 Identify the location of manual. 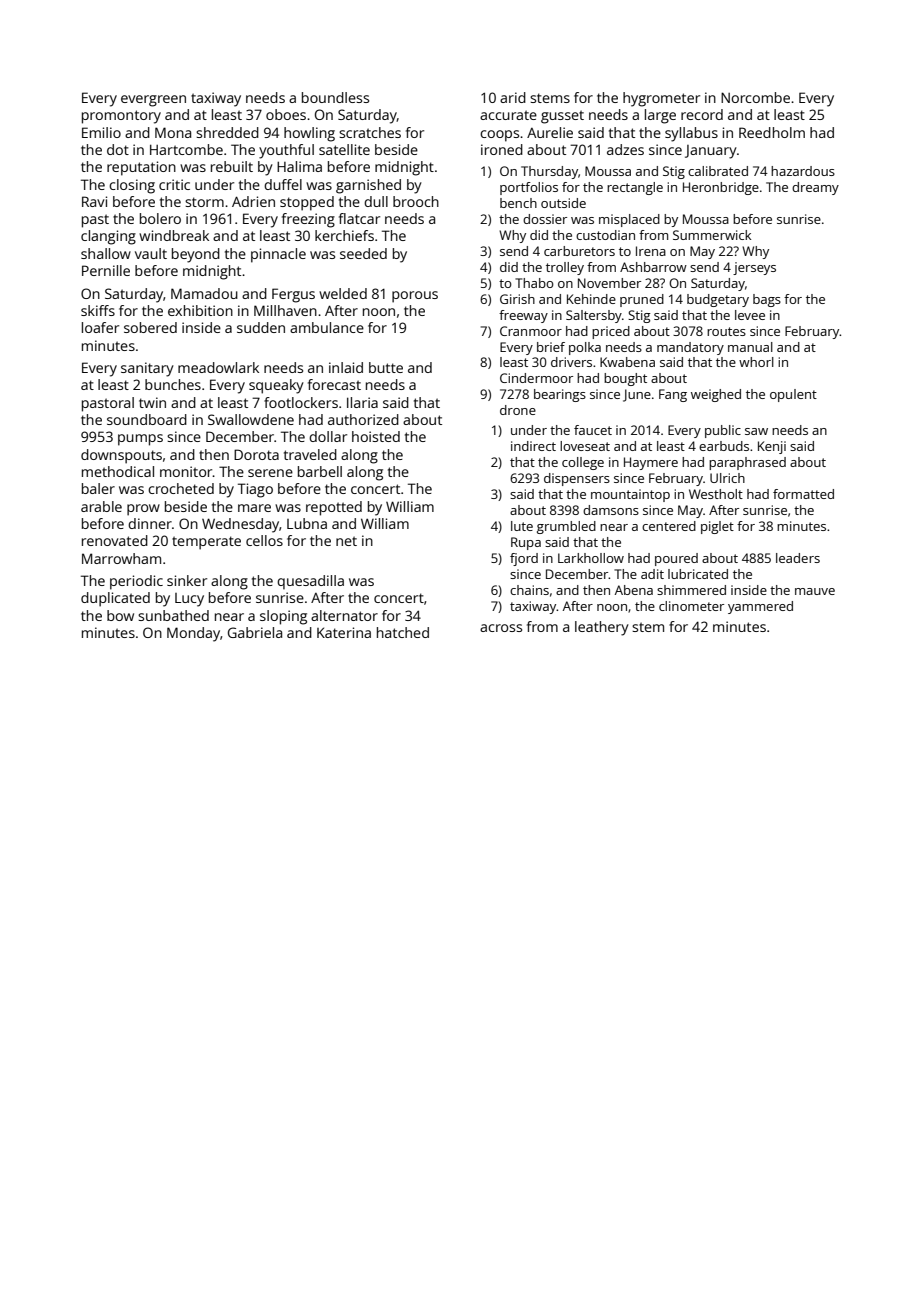
(750, 347).
